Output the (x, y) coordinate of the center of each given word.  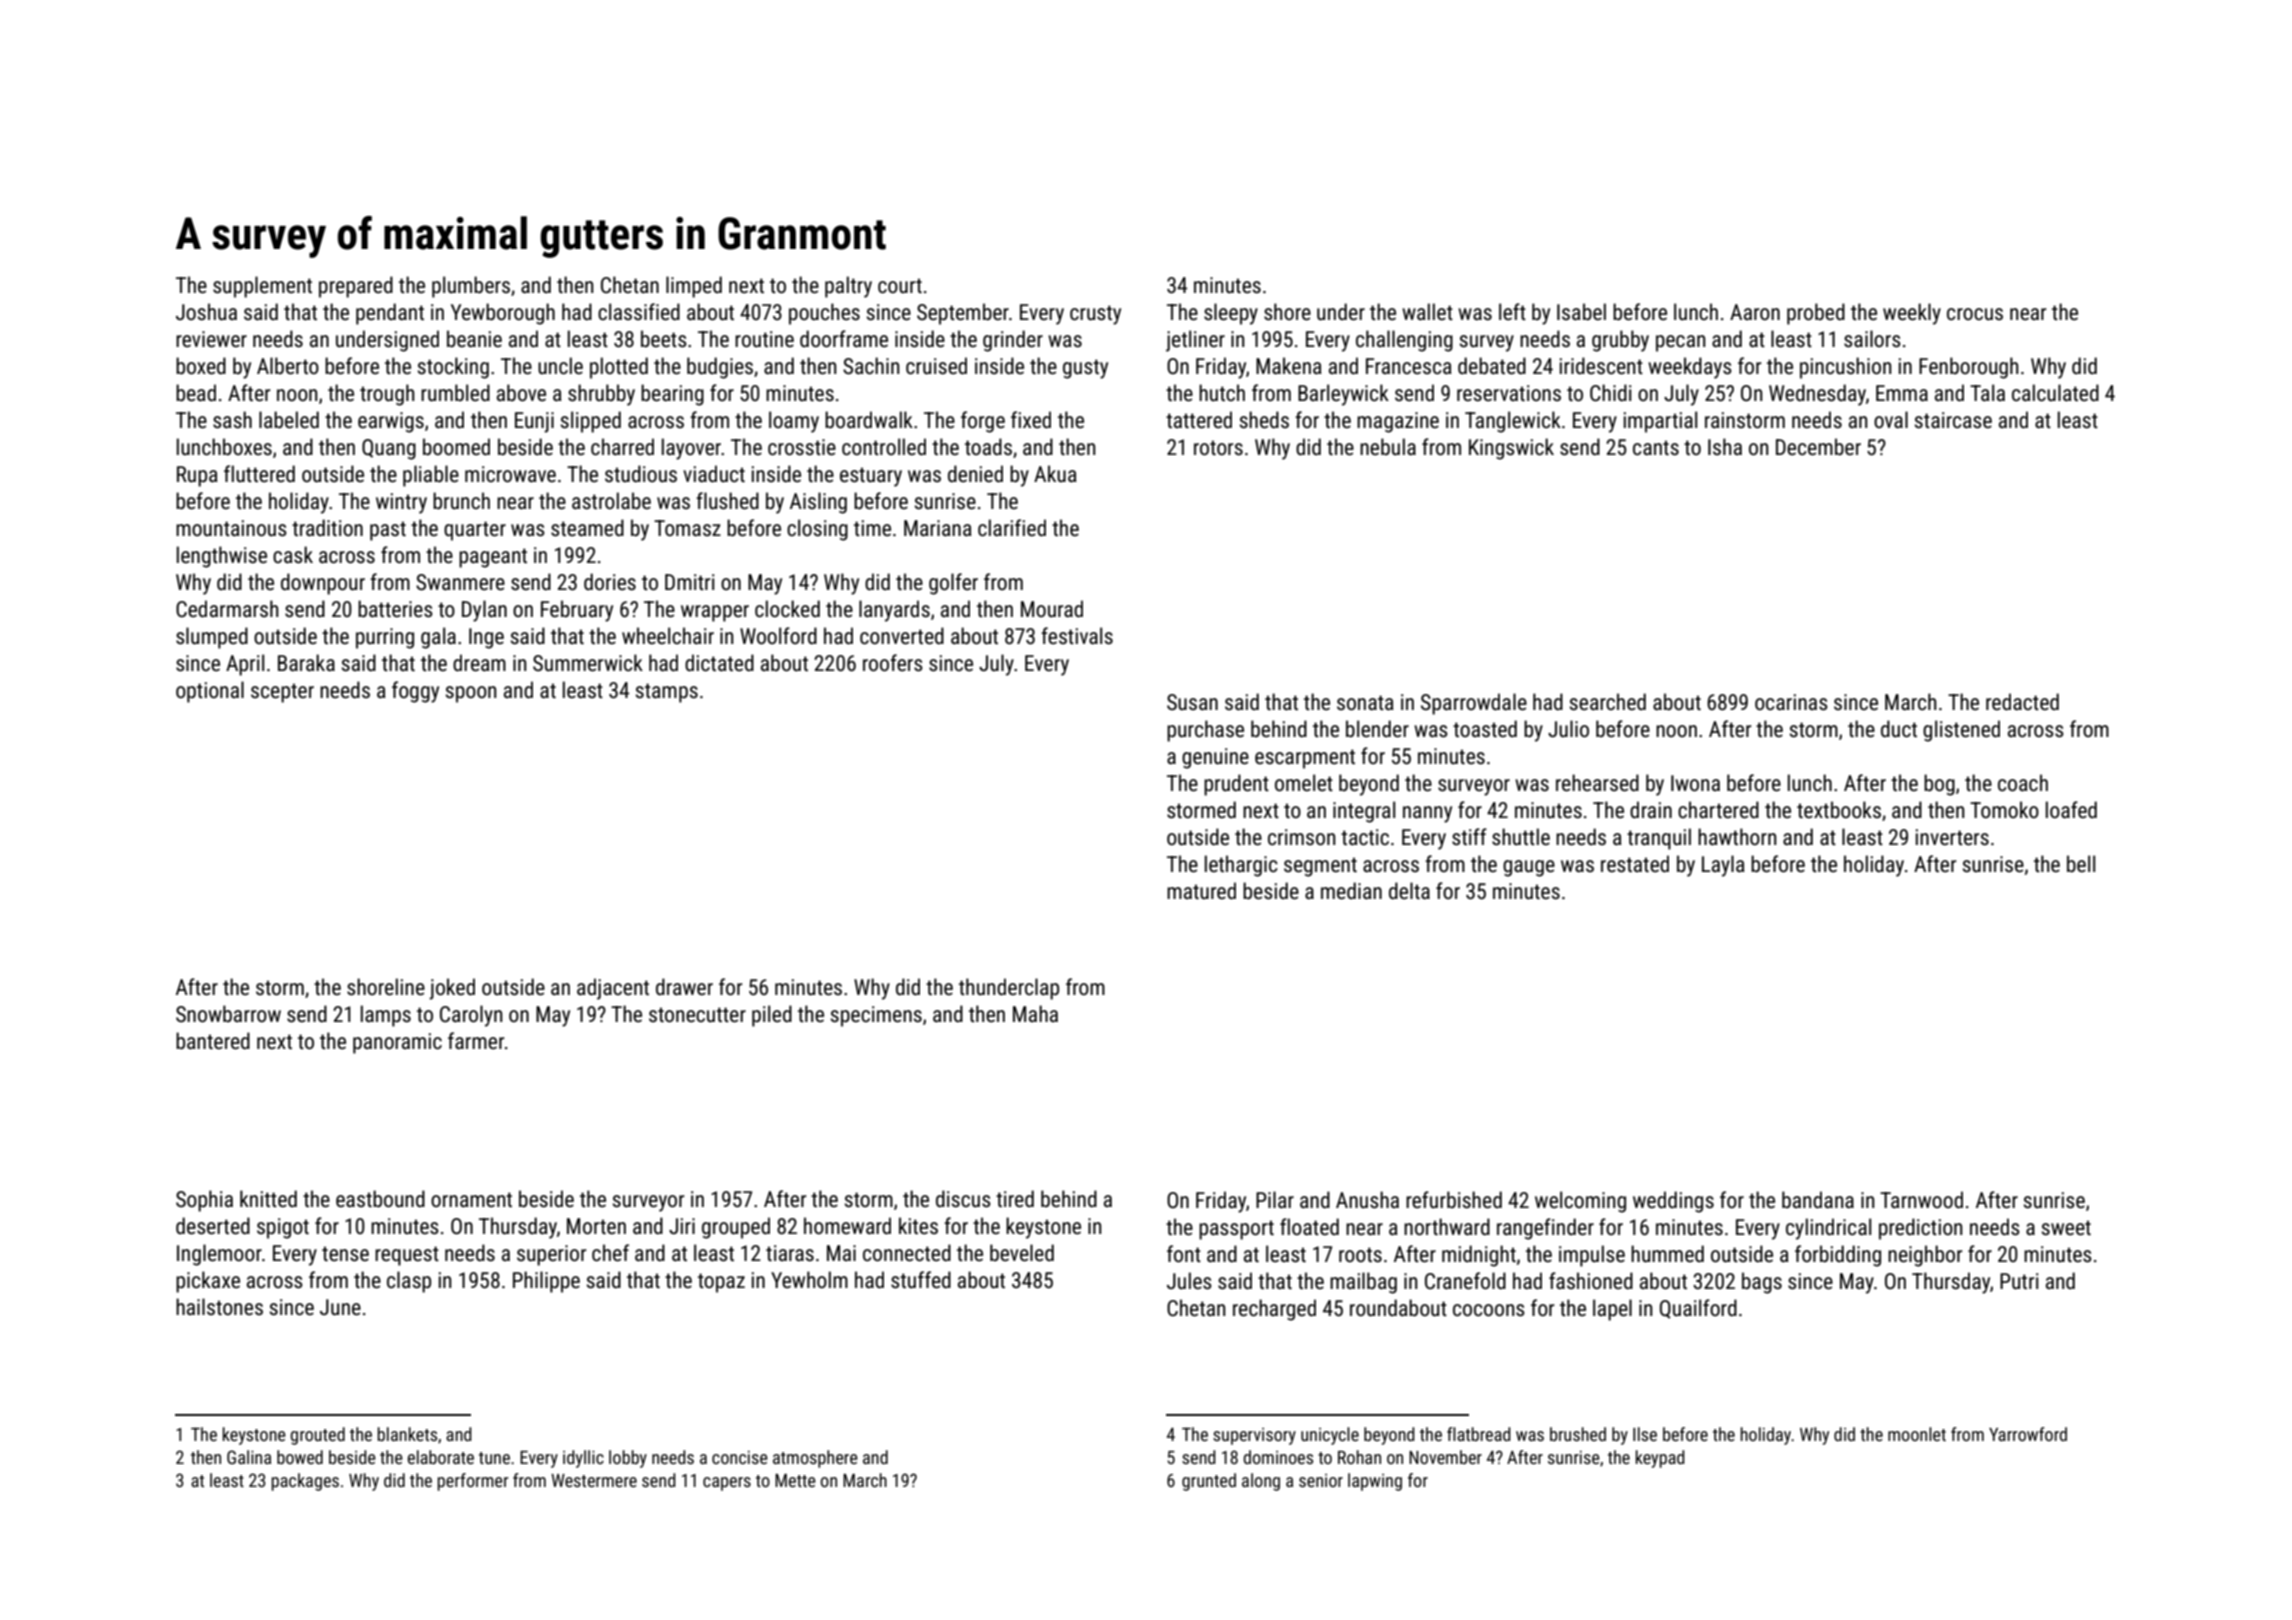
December (1818, 447)
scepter (282, 693)
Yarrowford (2028, 1434)
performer (473, 1482)
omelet (1304, 782)
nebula (1388, 446)
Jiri (682, 1226)
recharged (1274, 1310)
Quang (389, 449)
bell (2081, 863)
